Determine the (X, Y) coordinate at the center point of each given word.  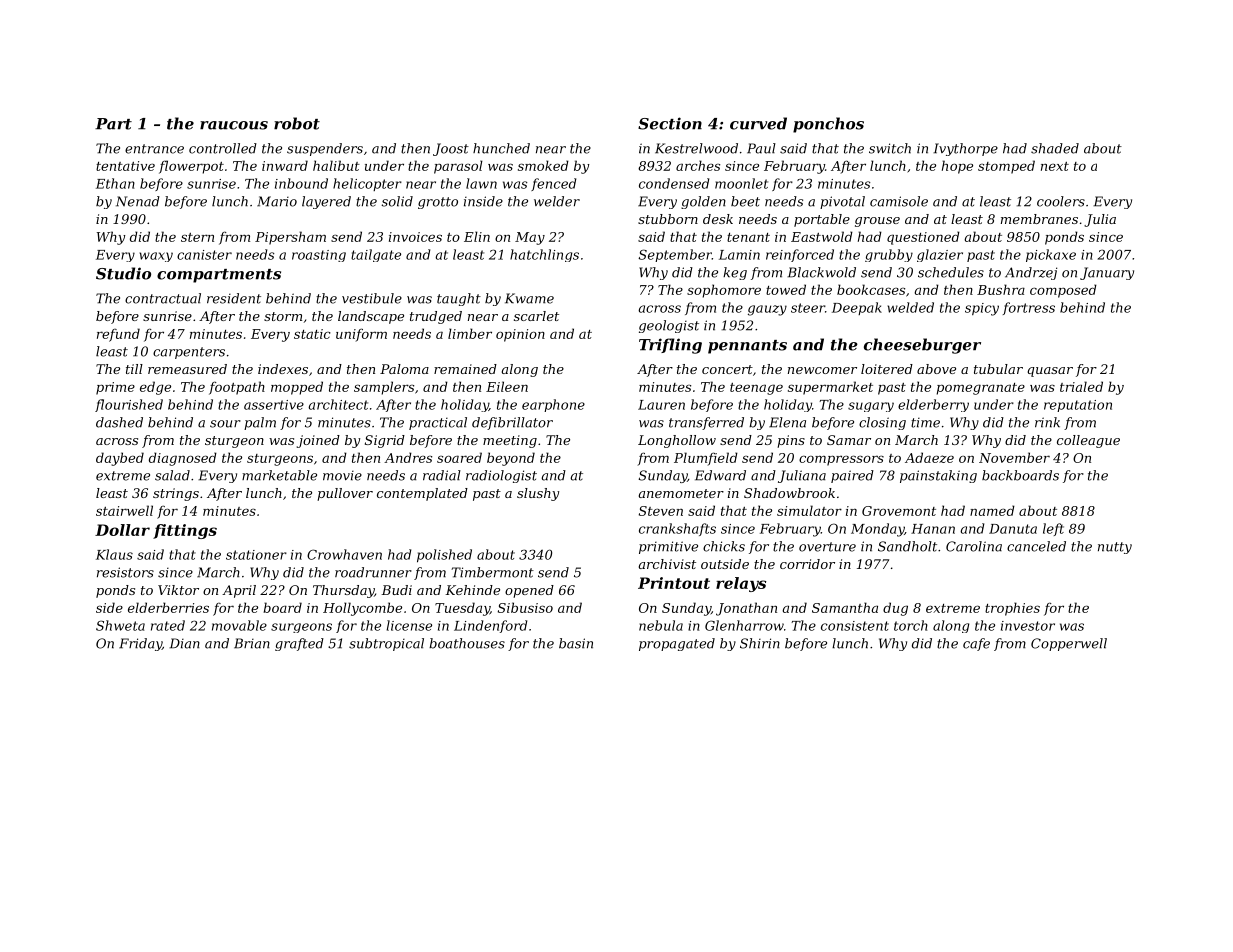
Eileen (507, 386)
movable (239, 625)
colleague (1088, 441)
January (1107, 273)
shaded (1055, 148)
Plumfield (706, 459)
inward (285, 165)
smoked (543, 165)
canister (204, 255)
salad (172, 475)
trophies (1012, 609)
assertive (274, 405)
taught (459, 299)
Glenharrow (744, 625)
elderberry (933, 405)
